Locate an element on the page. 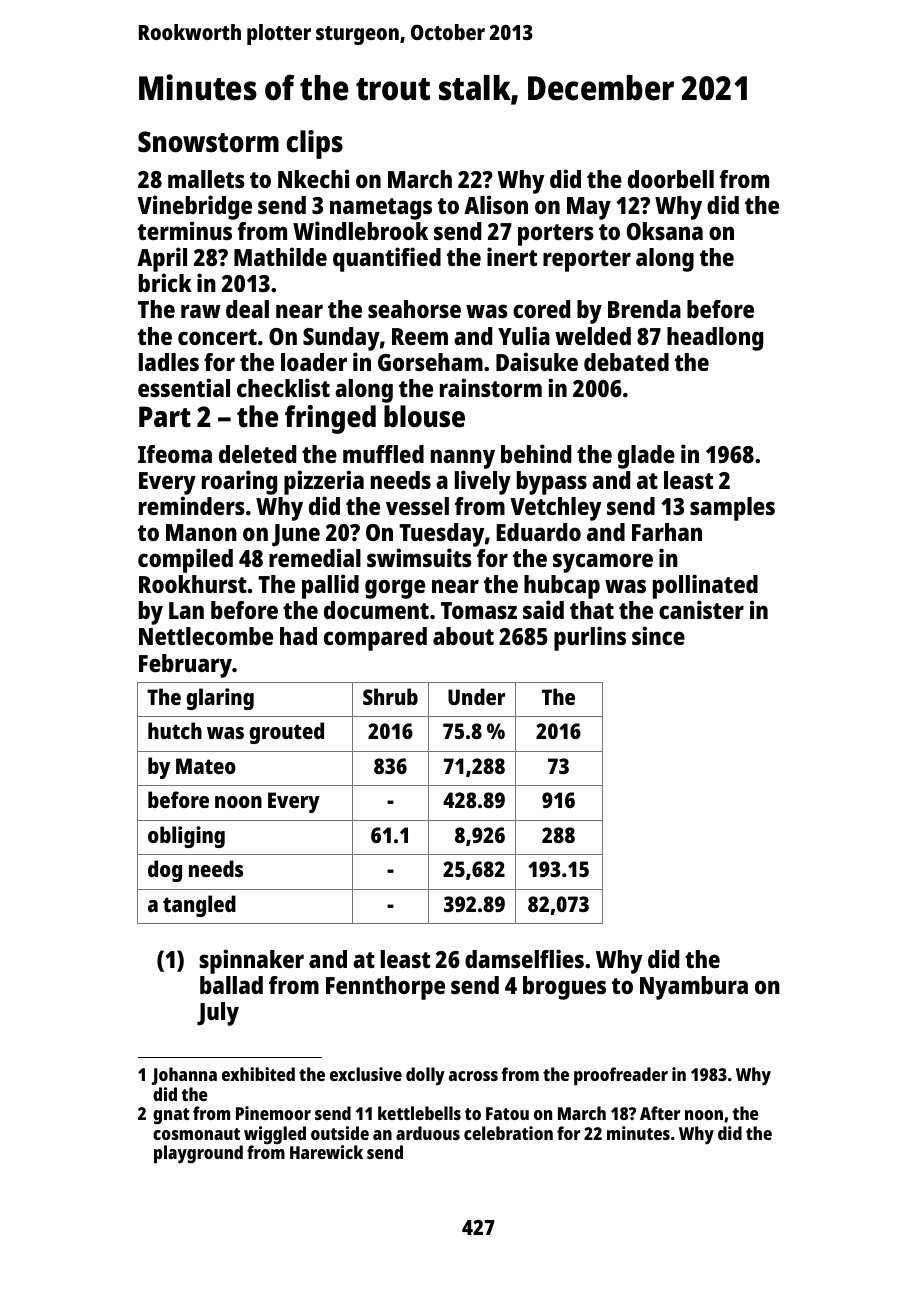  headlong is located at coordinates (715, 339).
